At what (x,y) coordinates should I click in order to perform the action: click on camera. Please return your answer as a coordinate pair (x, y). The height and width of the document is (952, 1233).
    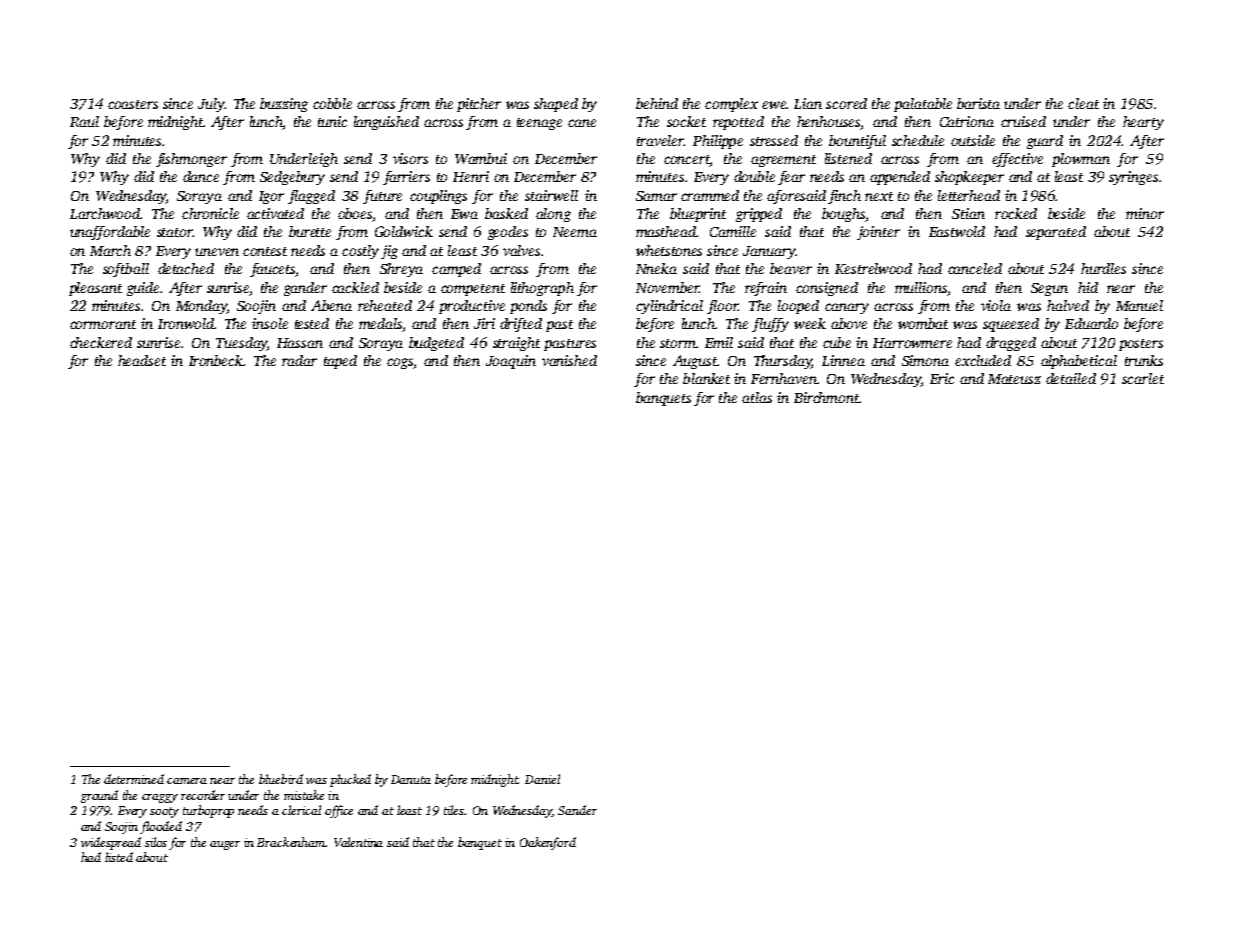
    Looking at the image, I should click on (187, 781).
